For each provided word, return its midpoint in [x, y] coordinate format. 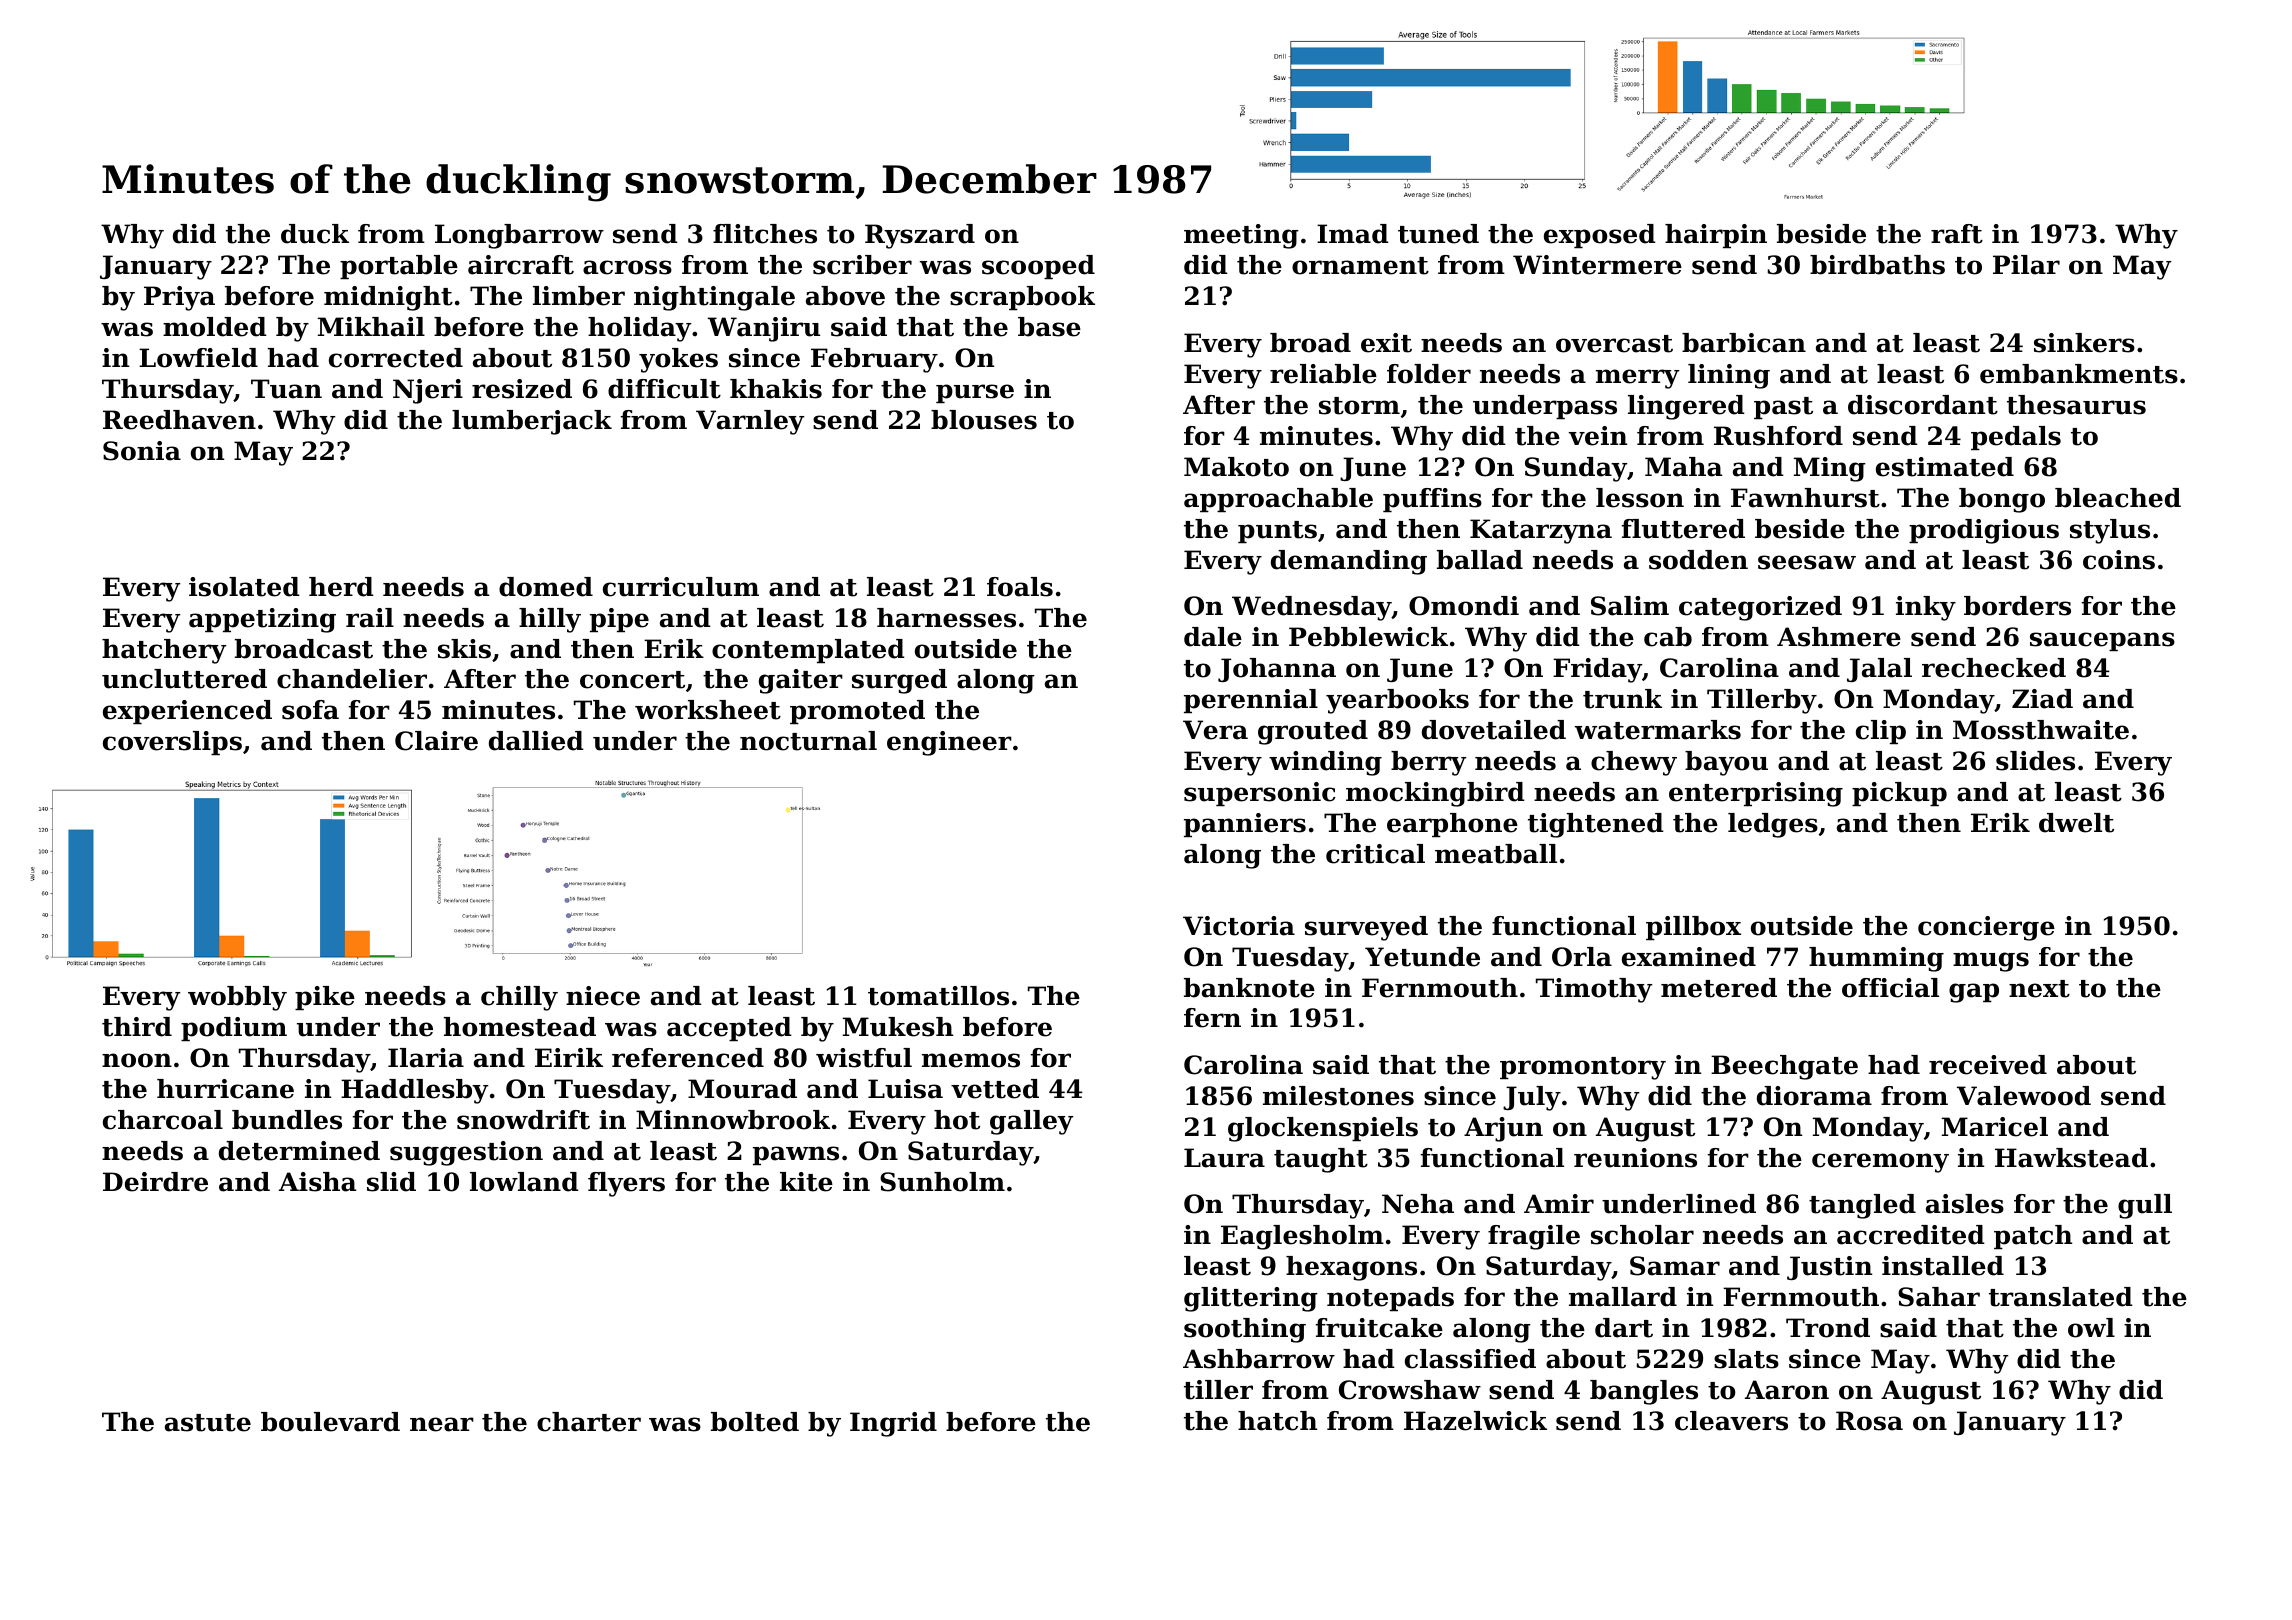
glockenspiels [1323, 1129]
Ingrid [893, 1424]
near [442, 1424]
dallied [536, 741]
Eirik [569, 1057]
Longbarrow [519, 236]
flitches [765, 234]
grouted [1313, 732]
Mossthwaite [2041, 730]
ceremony [1880, 1163]
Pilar [2026, 265]
